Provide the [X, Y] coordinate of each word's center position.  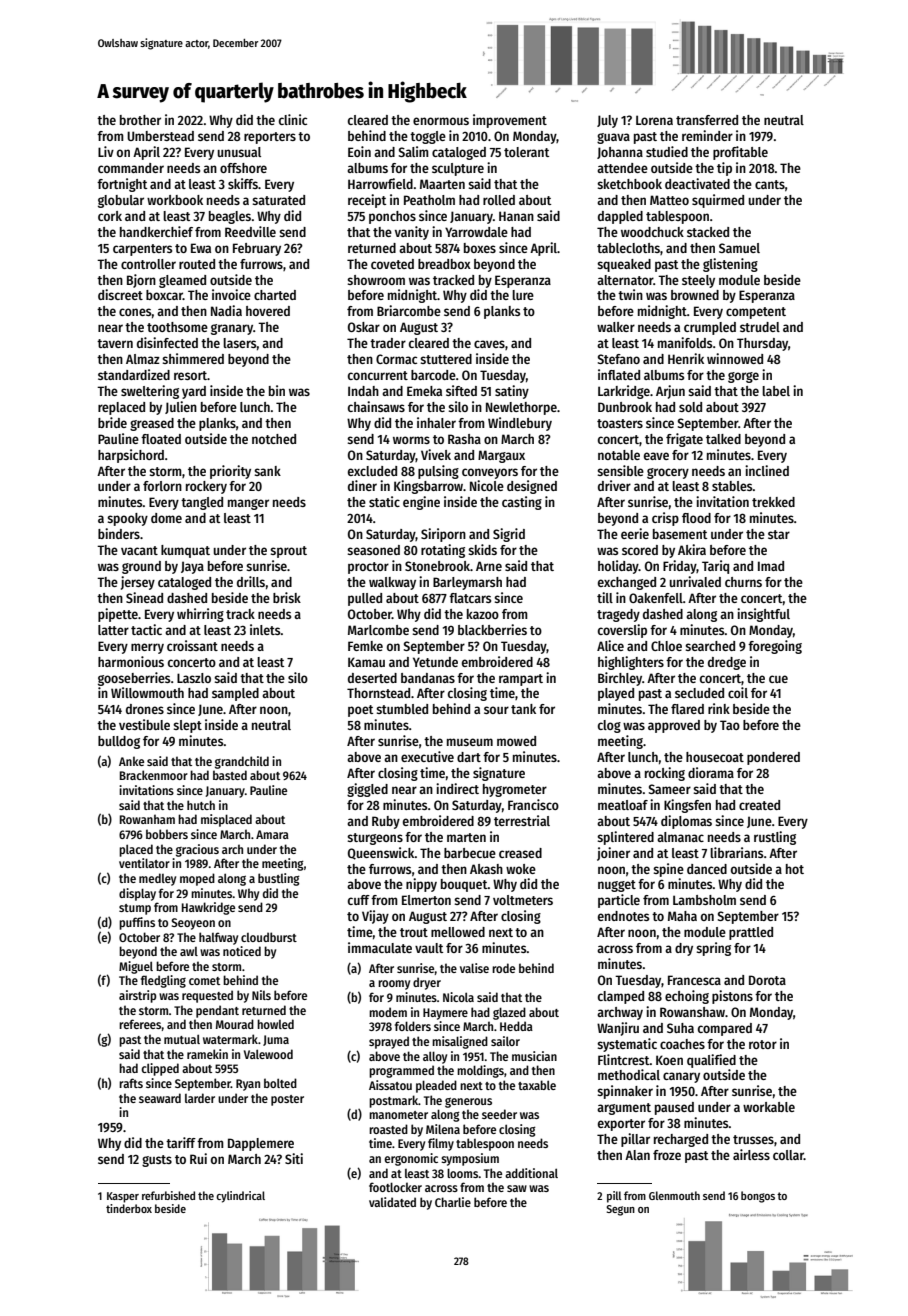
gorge [743, 377]
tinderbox [129, 1208]
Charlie [453, 1202]
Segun [620, 1210]
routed [197, 264]
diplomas [686, 822]
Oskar [364, 327]
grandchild [242, 762]
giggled [367, 790]
